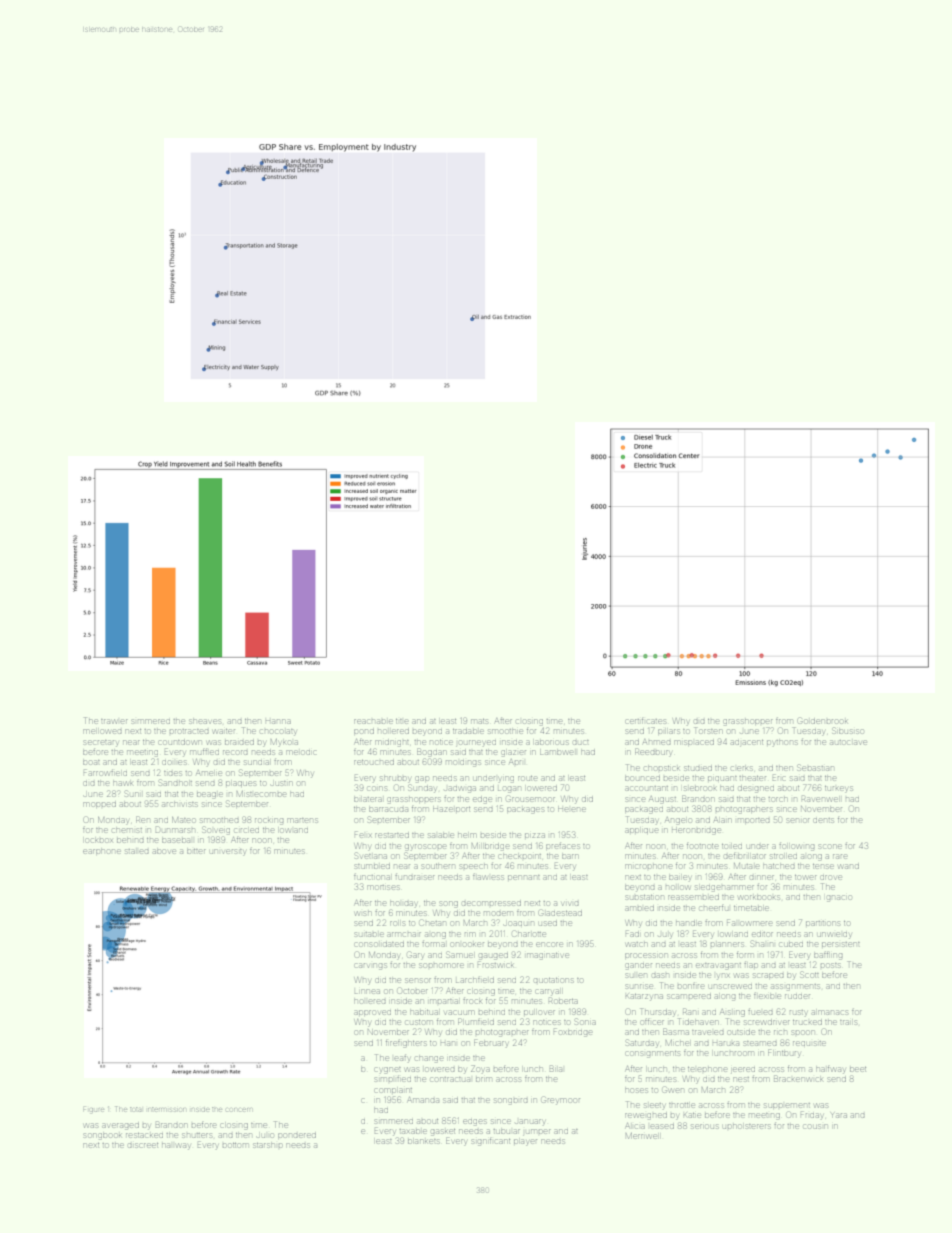 This image has height=1233, width=952. I want to click on Sebastian, so click(816, 767).
